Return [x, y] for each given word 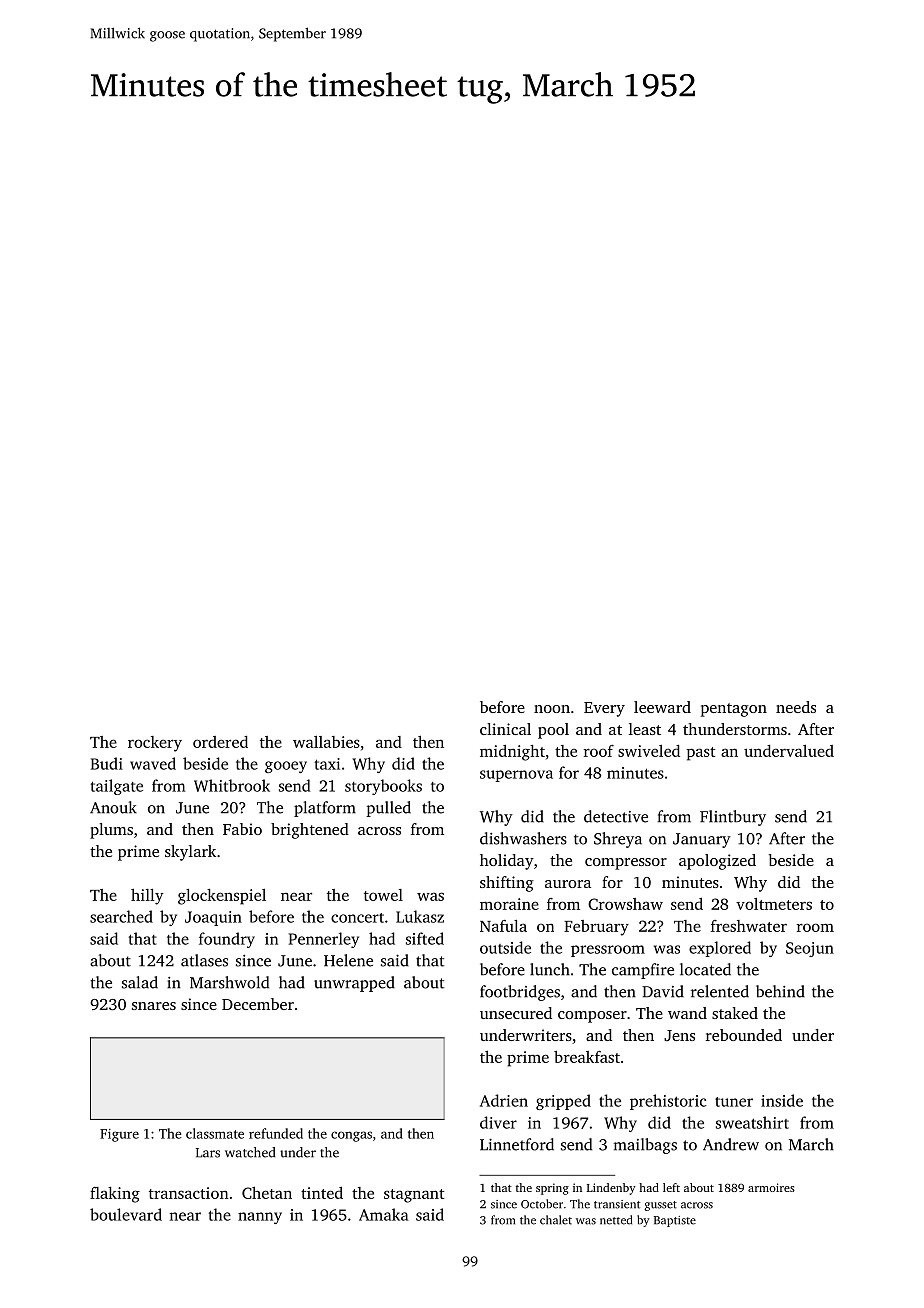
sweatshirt [752, 1122]
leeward [662, 707]
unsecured [516, 1013]
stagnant [414, 1196]
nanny [260, 1218]
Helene [348, 960]
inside [782, 1100]
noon [552, 709]
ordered [220, 742]
